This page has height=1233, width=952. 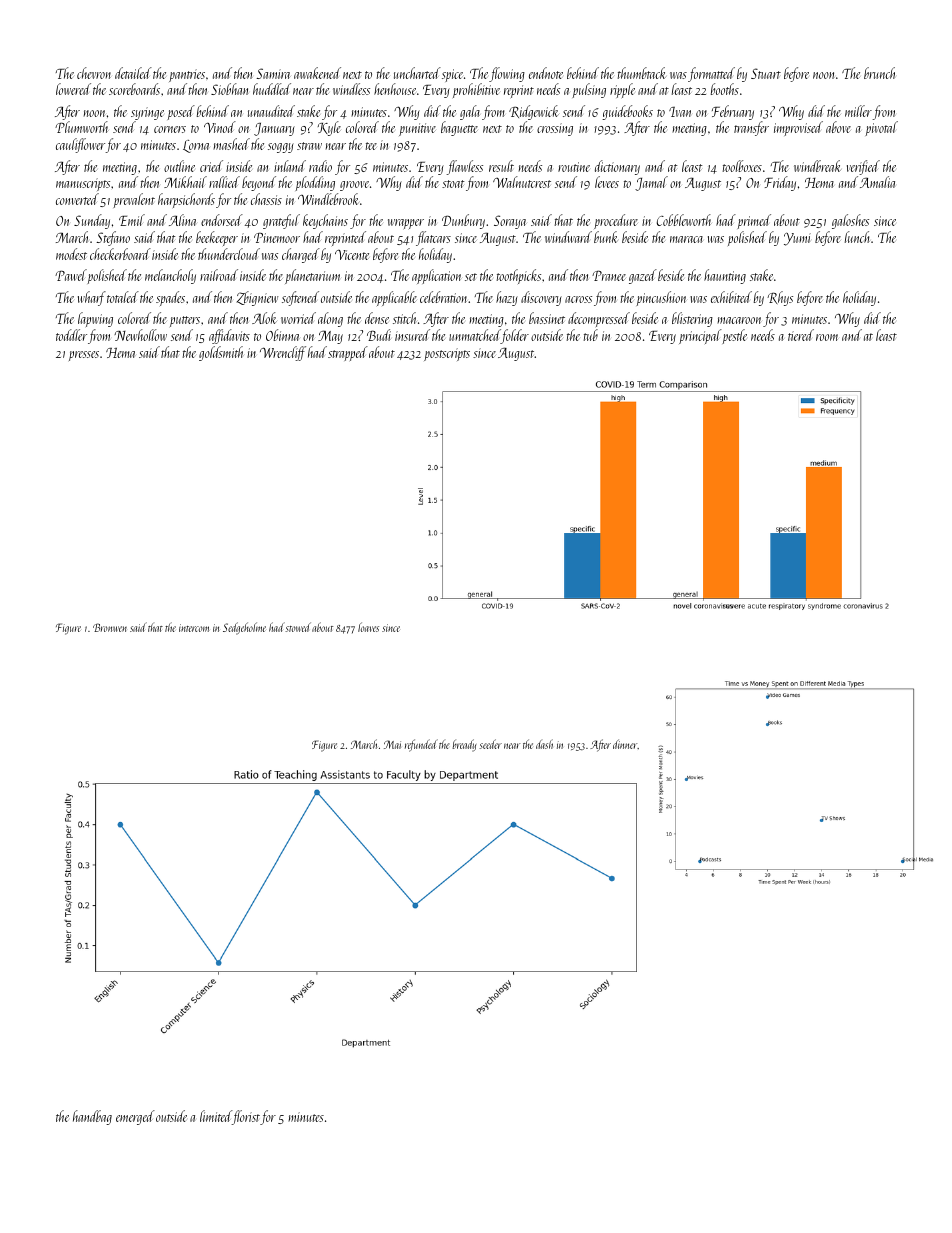 What do you see at coordinates (135, 1117) in the page?
I see `emerged` at bounding box center [135, 1117].
